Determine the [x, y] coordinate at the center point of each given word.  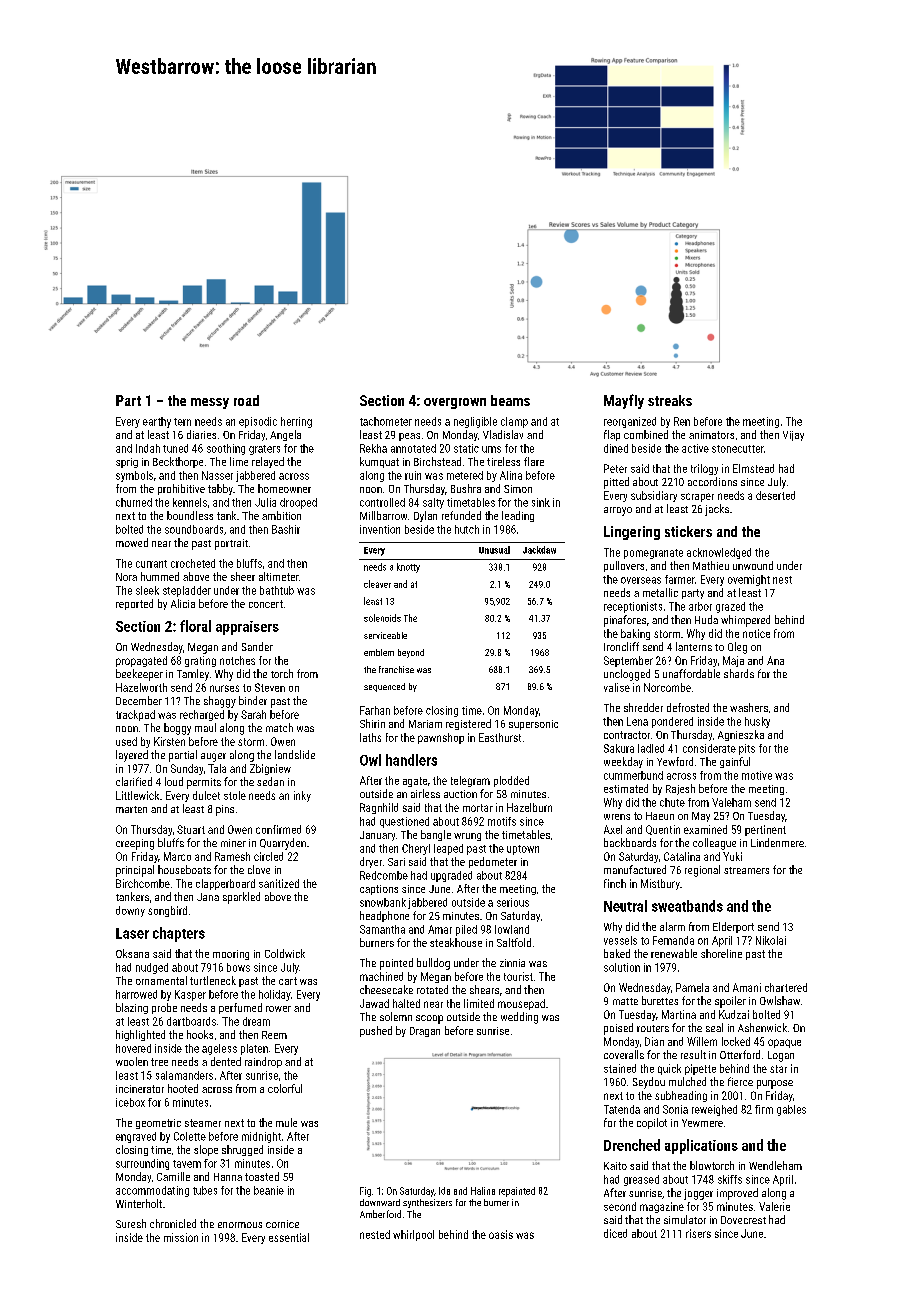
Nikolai [771, 940]
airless [425, 793]
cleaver [377, 584]
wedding [519, 1018]
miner [233, 843]
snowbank [383, 902]
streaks [670, 400]
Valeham [731, 802]
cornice [282, 1224]
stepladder [187, 591]
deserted [775, 495]
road [246, 400]
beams [510, 400]
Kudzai [734, 1014]
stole [235, 795]
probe [164, 1008]
